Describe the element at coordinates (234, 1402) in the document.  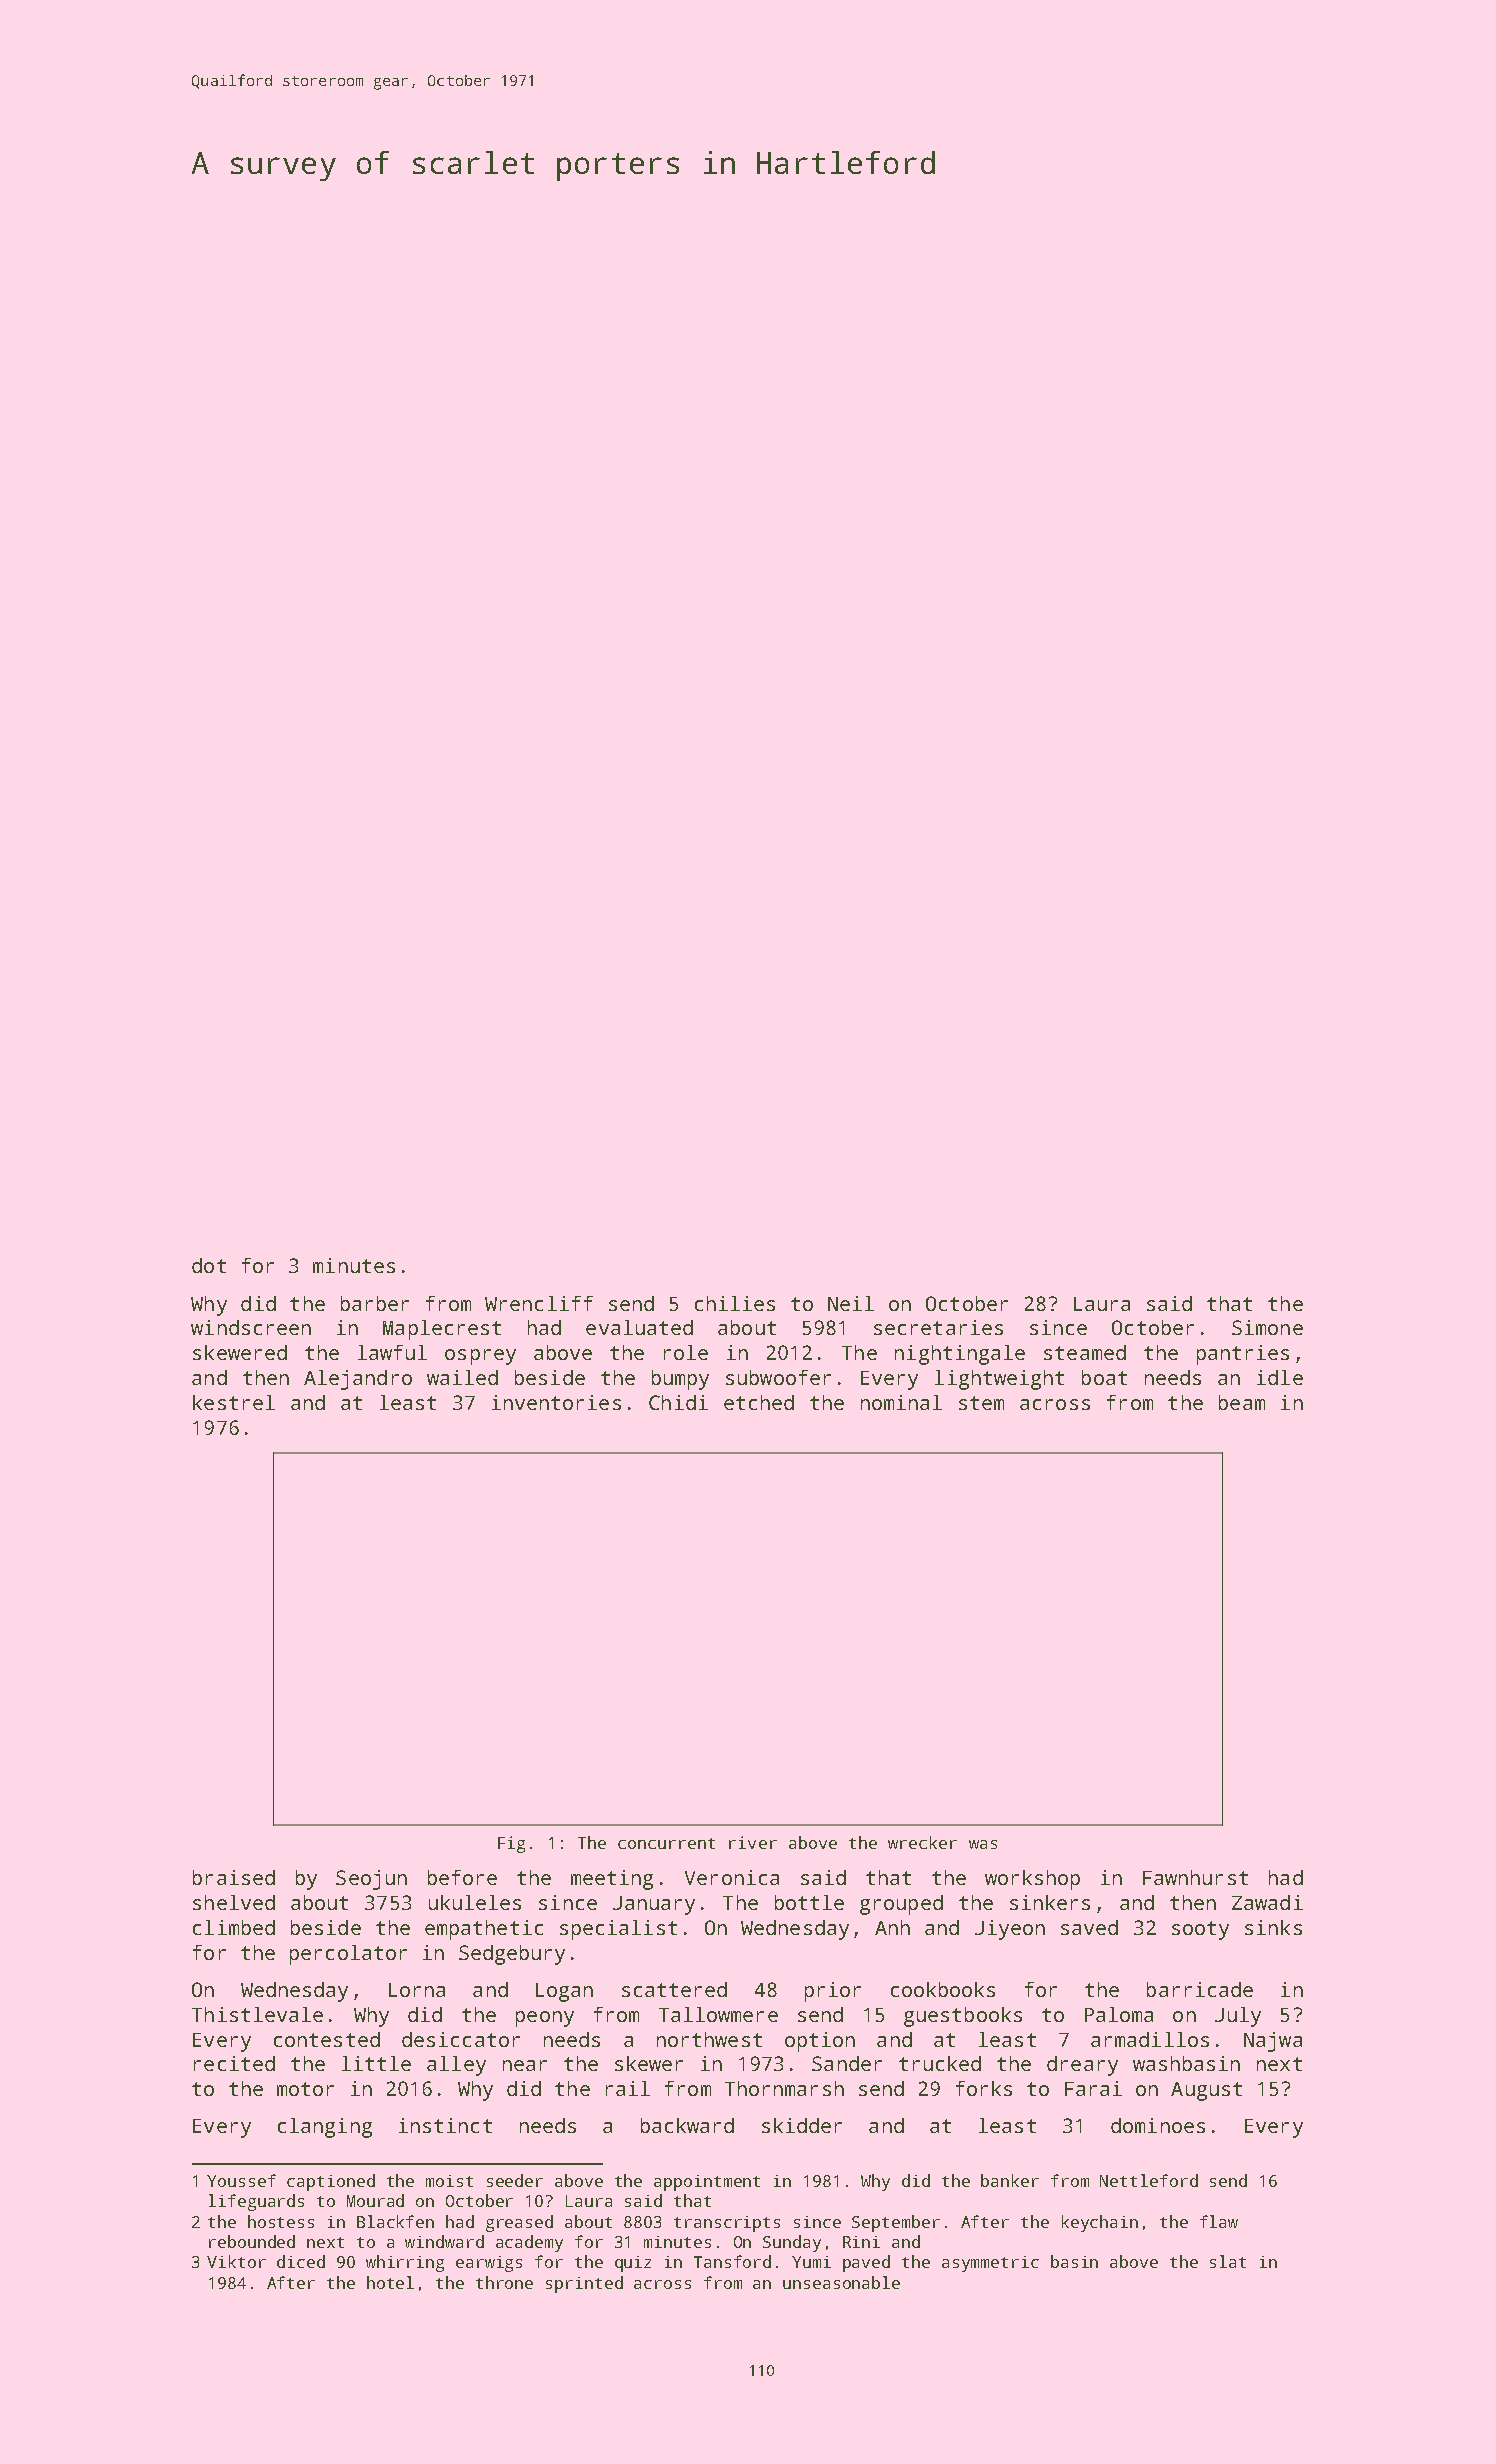
I see `kestrel` at that location.
